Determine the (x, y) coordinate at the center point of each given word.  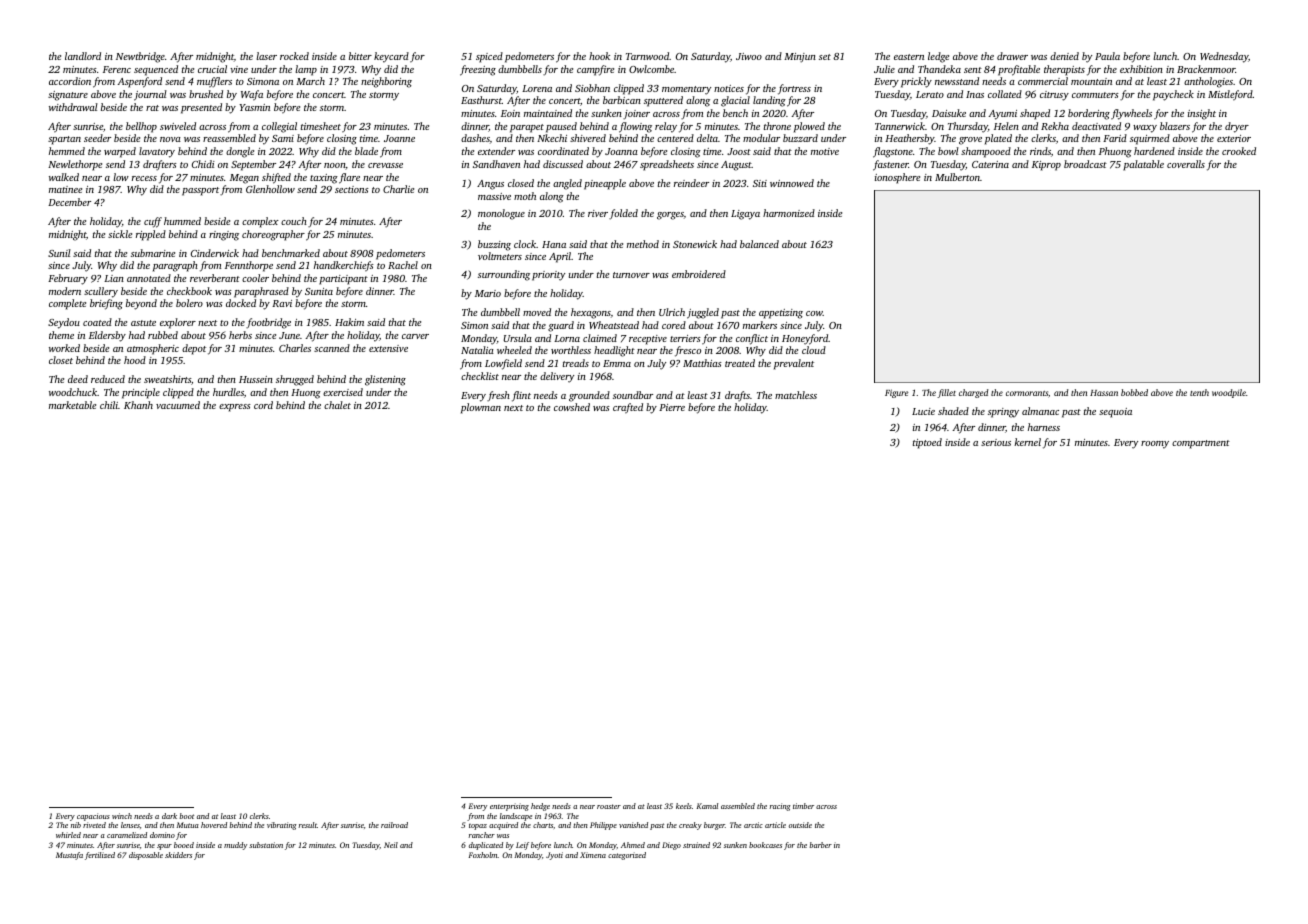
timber (803, 806)
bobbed (1134, 392)
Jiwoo (749, 56)
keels (684, 806)
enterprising (509, 807)
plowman (481, 408)
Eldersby (107, 336)
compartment (1201, 444)
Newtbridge (140, 57)
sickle (120, 234)
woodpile (1229, 393)
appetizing (781, 314)
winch (122, 816)
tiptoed (927, 443)
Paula (1107, 56)
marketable (72, 405)
